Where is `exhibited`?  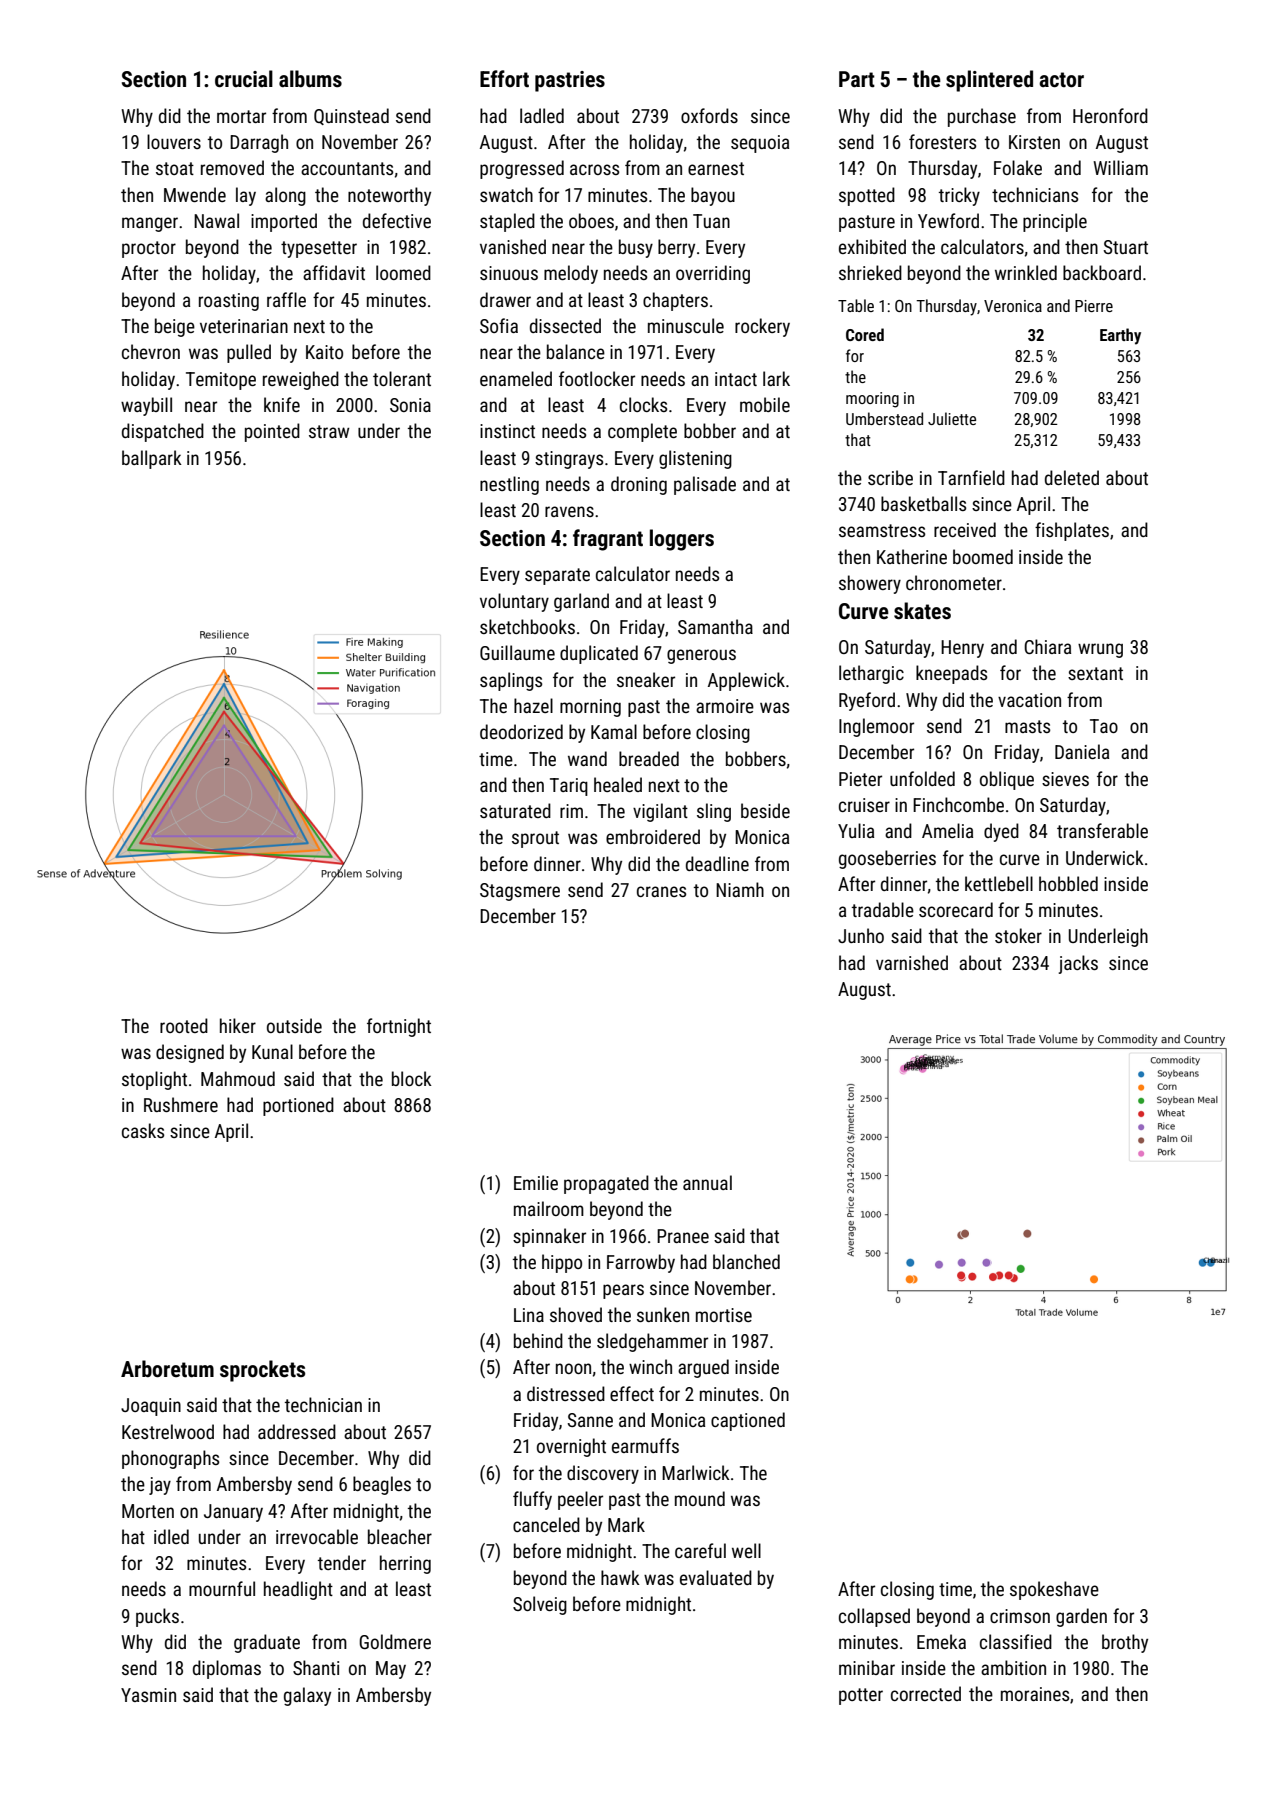 exhibited is located at coordinates (872, 246).
